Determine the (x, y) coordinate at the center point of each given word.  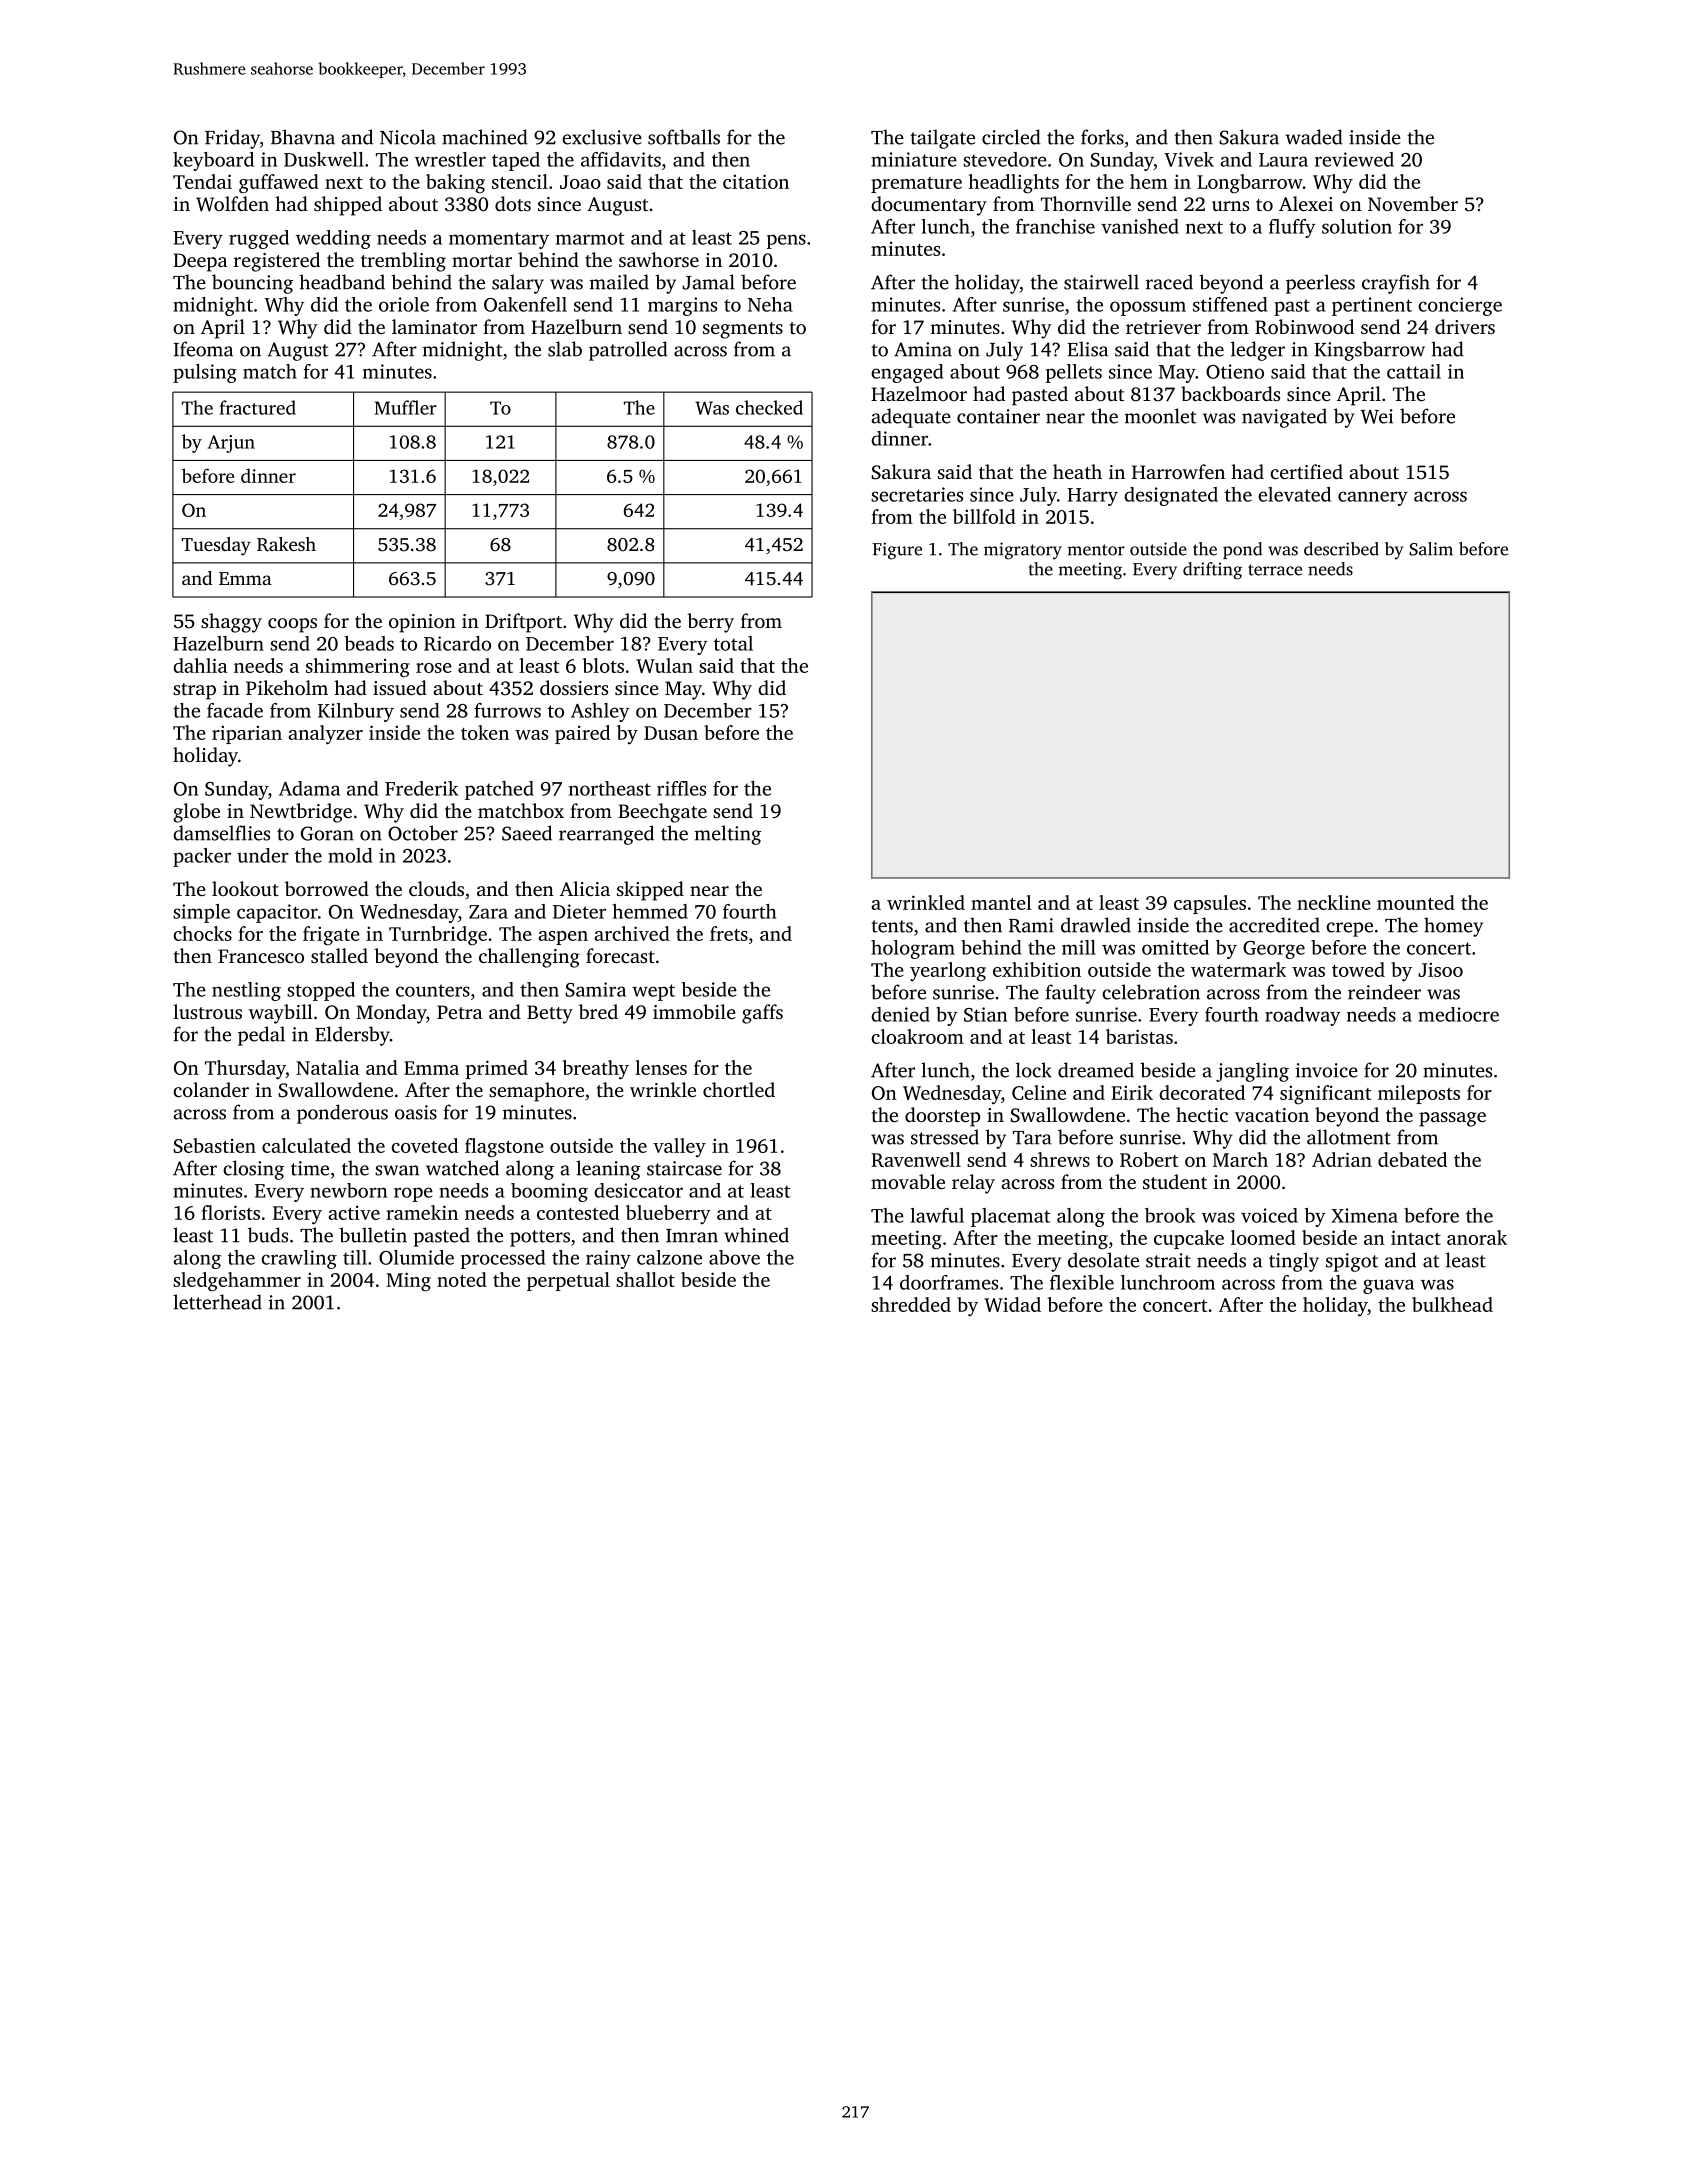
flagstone (504, 1148)
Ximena (1364, 1215)
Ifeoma (203, 349)
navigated (1284, 418)
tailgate (942, 139)
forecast (620, 955)
